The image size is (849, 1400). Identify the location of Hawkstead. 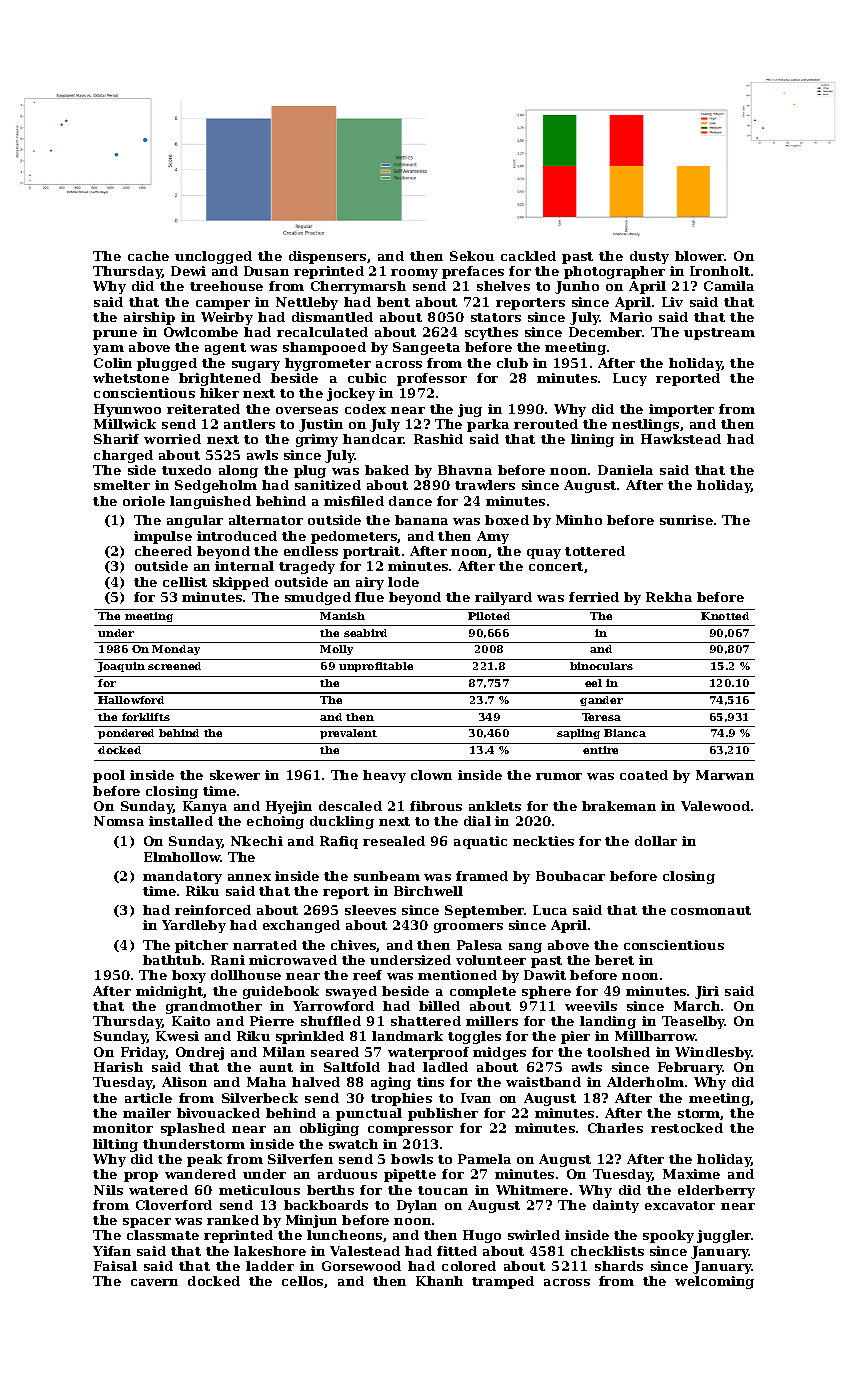
(681, 439).
